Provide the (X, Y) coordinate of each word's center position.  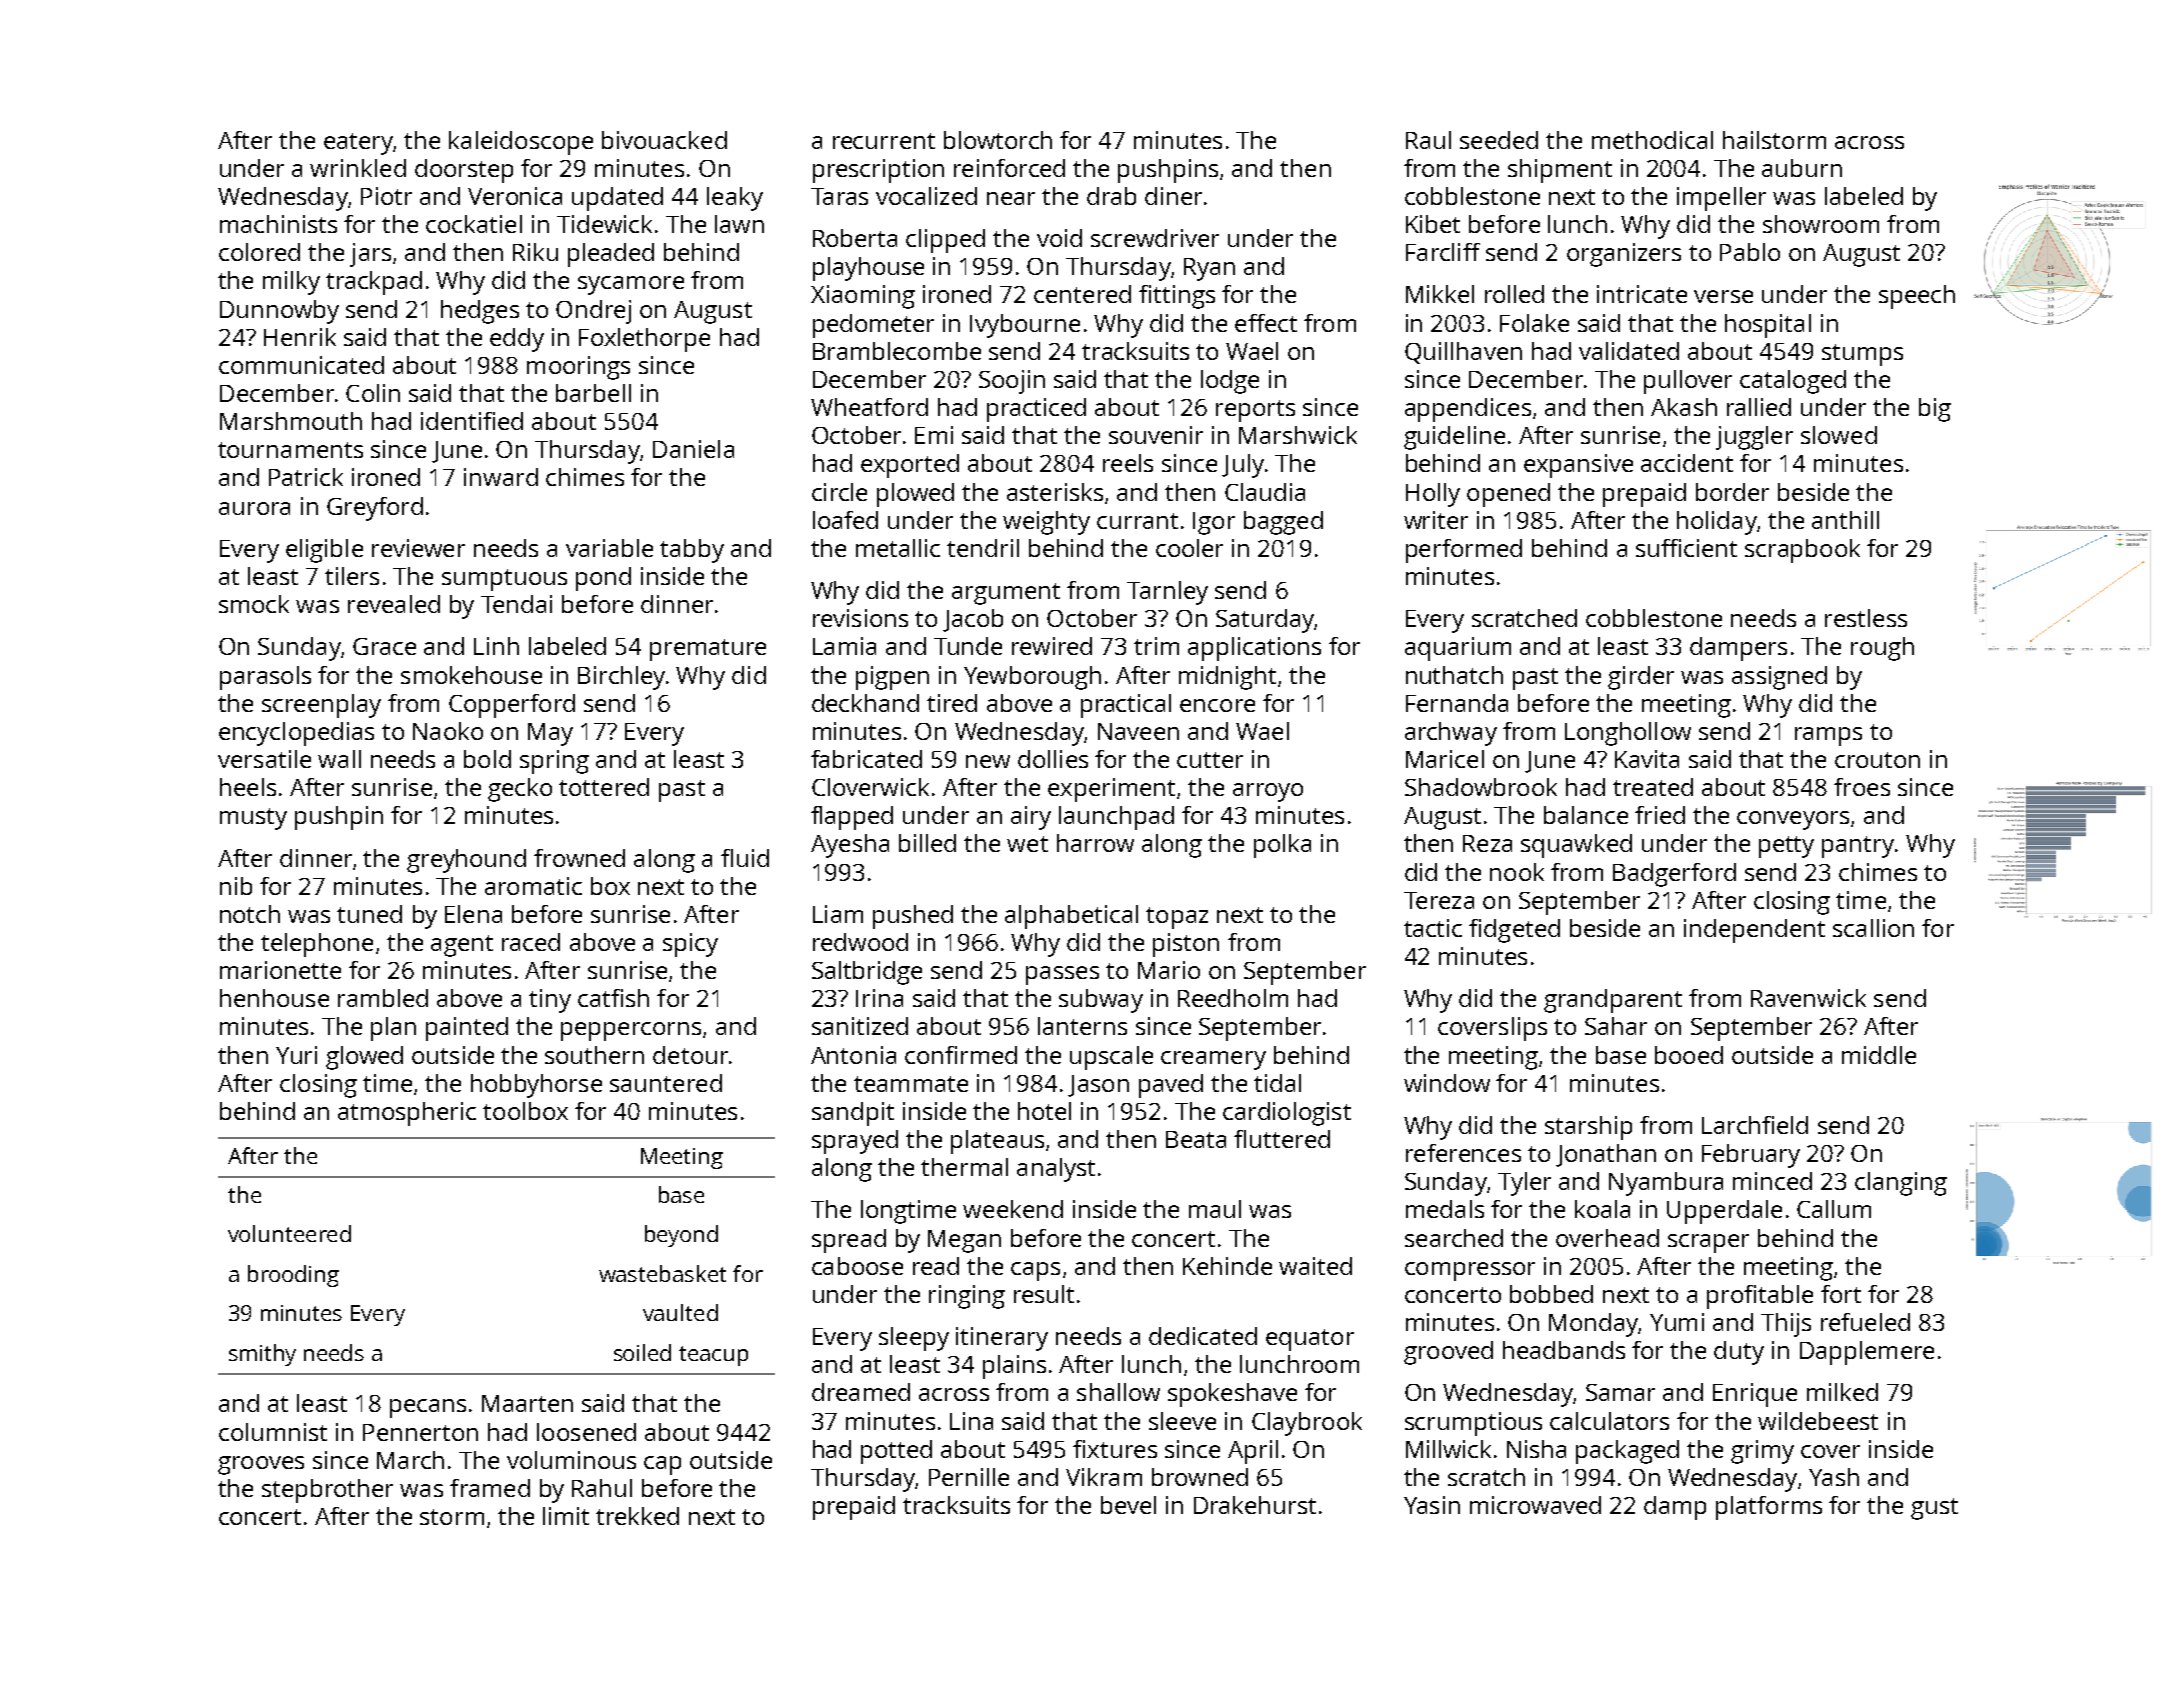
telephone (317, 945)
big (1935, 410)
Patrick (306, 477)
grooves (261, 1465)
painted (467, 1029)
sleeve (1182, 1421)
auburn (1802, 168)
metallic (898, 548)
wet (1027, 844)
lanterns (1082, 1026)
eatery (358, 144)
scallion (1873, 928)
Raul (1428, 140)
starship (1588, 1128)
